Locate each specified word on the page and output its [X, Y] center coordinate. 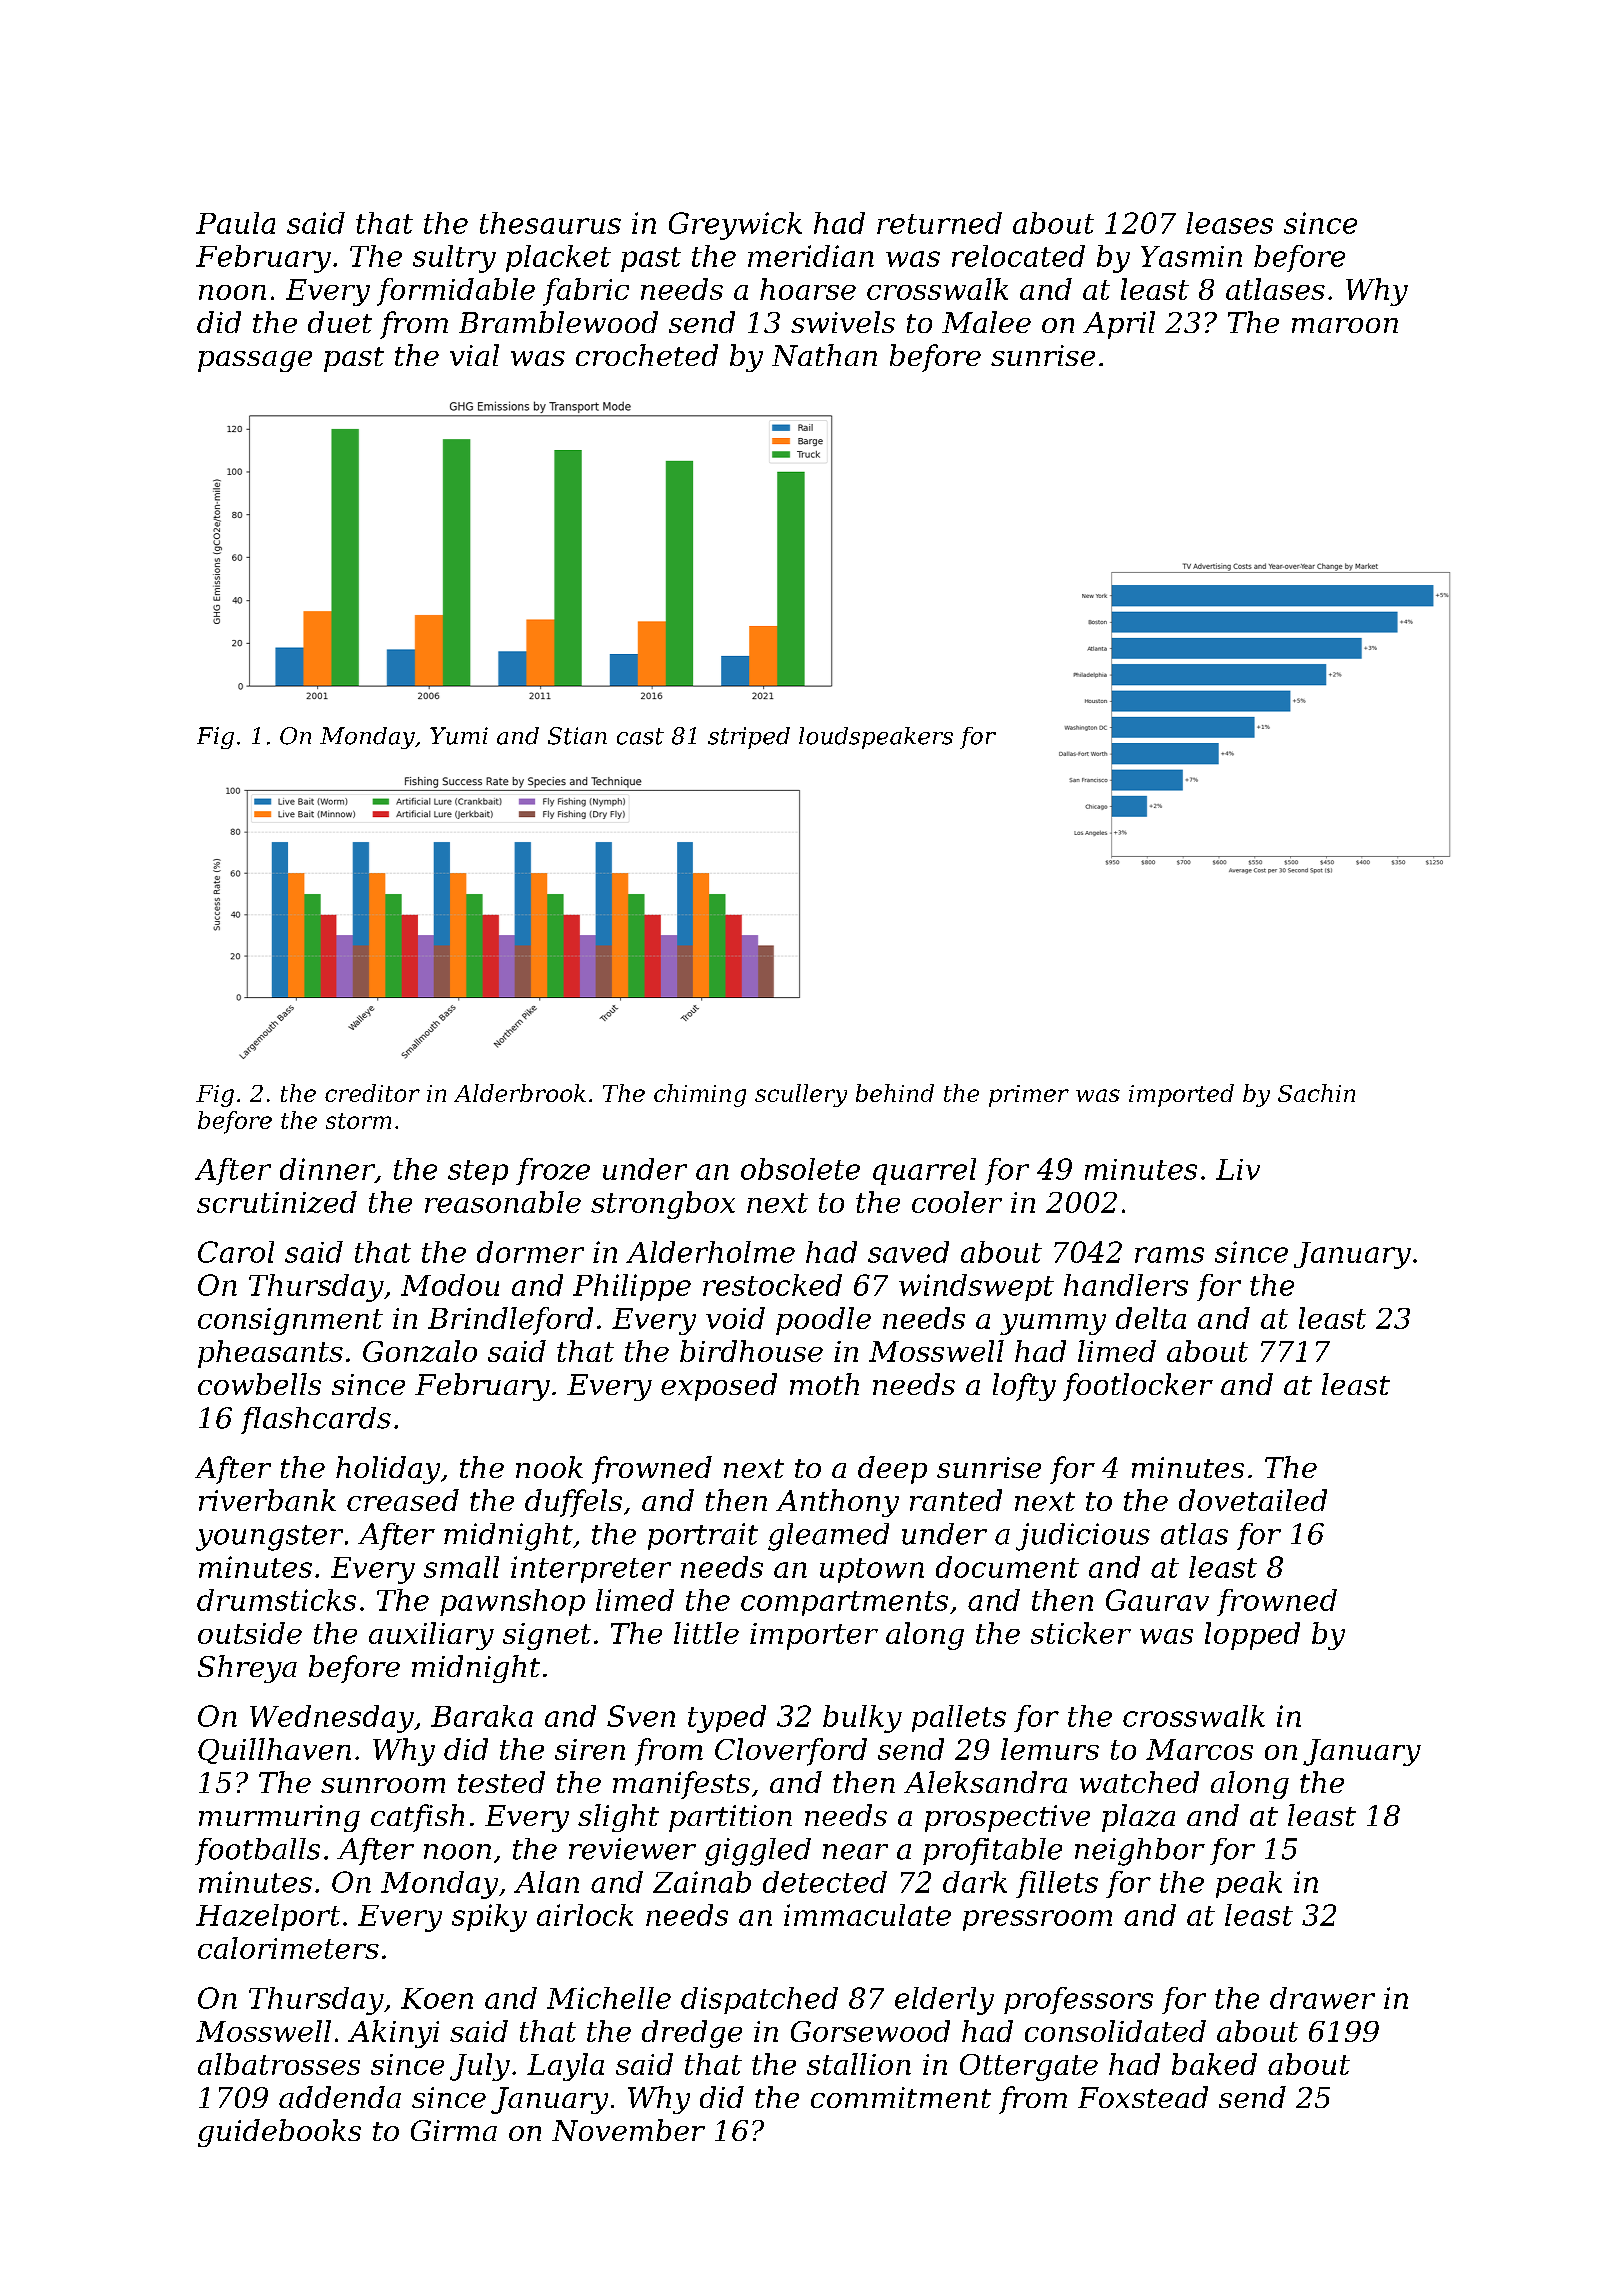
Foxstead [1143, 2097]
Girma [454, 2130]
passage [255, 361]
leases [1229, 223]
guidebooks [279, 2133]
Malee [986, 322]
